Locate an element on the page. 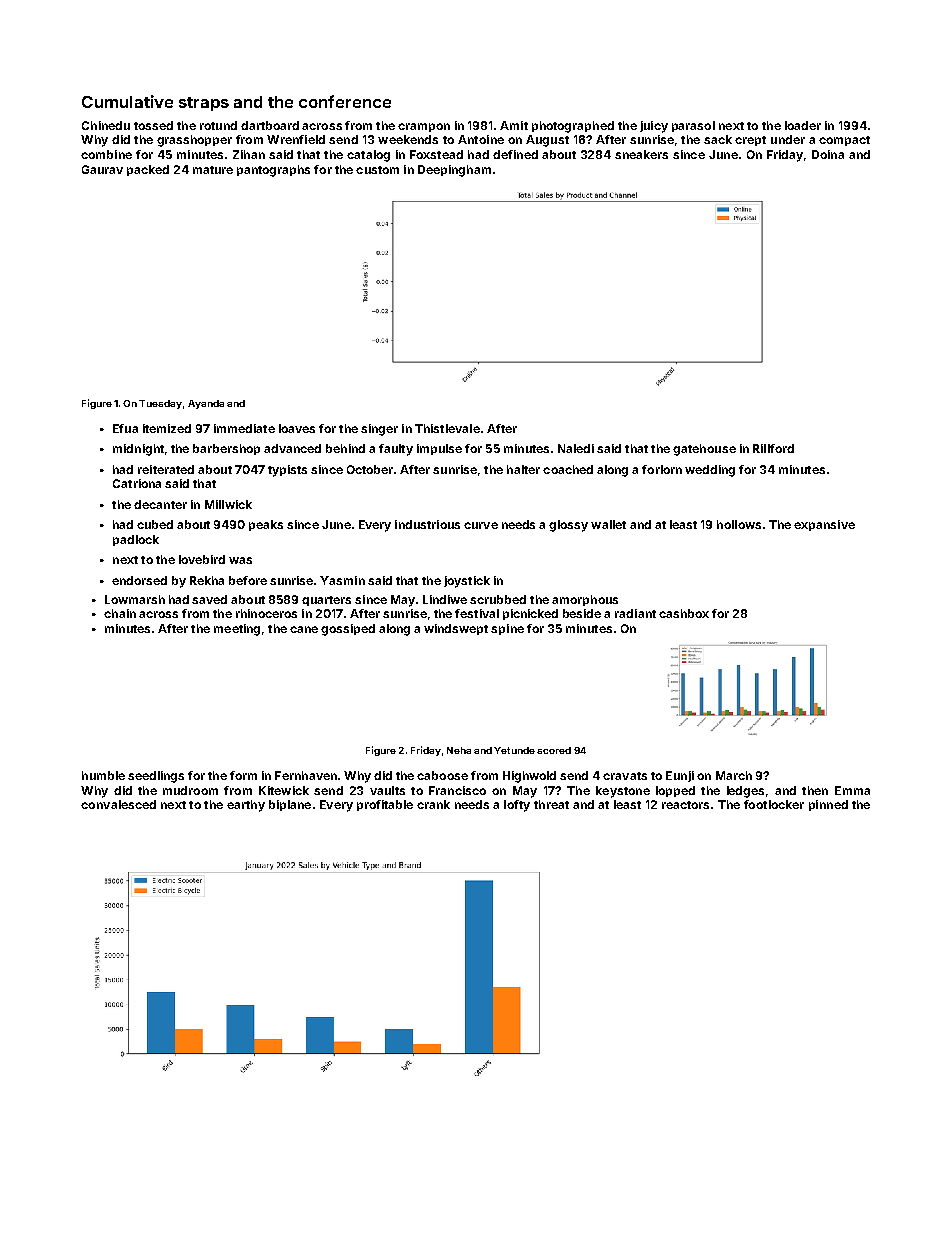  Neha is located at coordinates (459, 750).
